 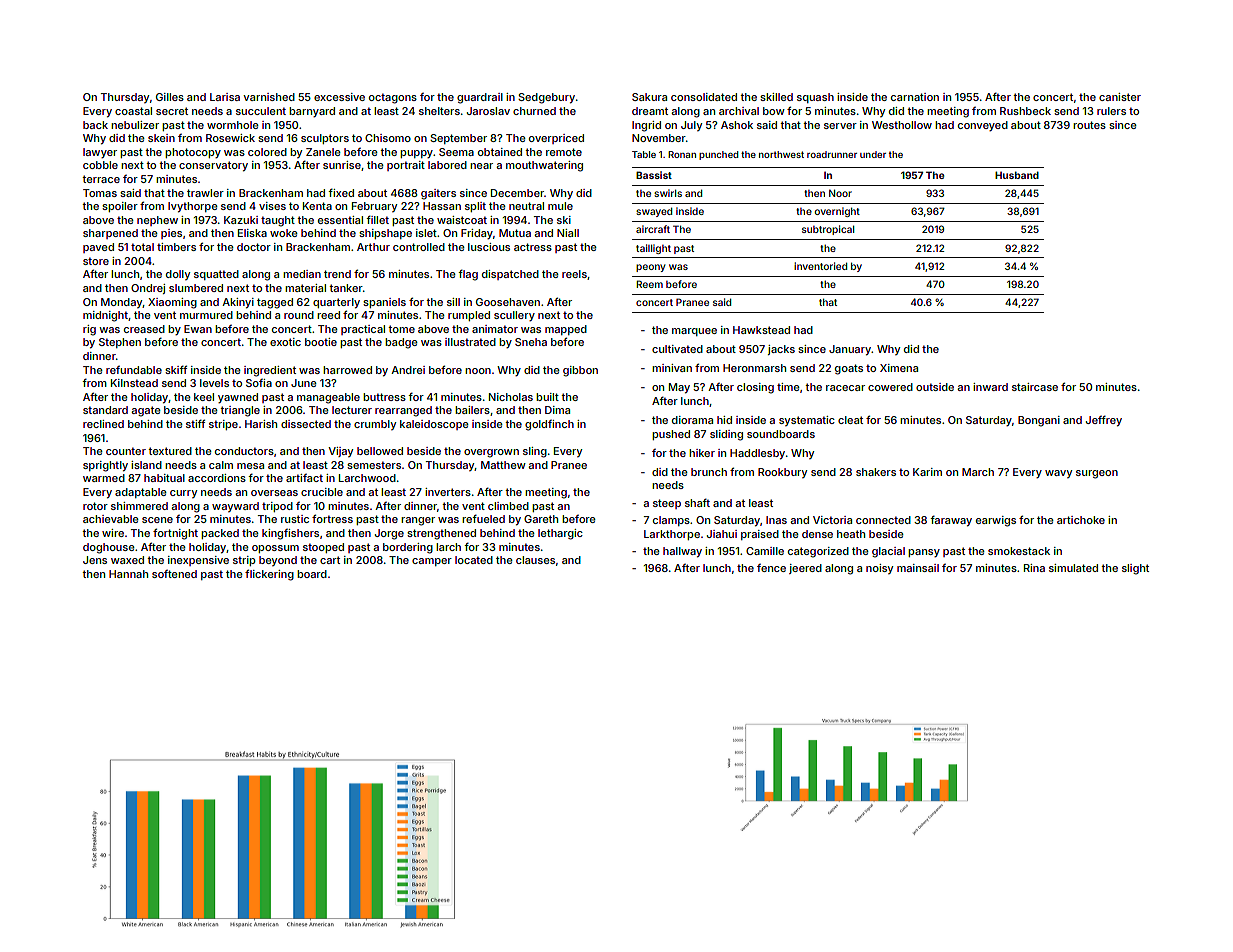 I want to click on store, so click(x=96, y=261).
